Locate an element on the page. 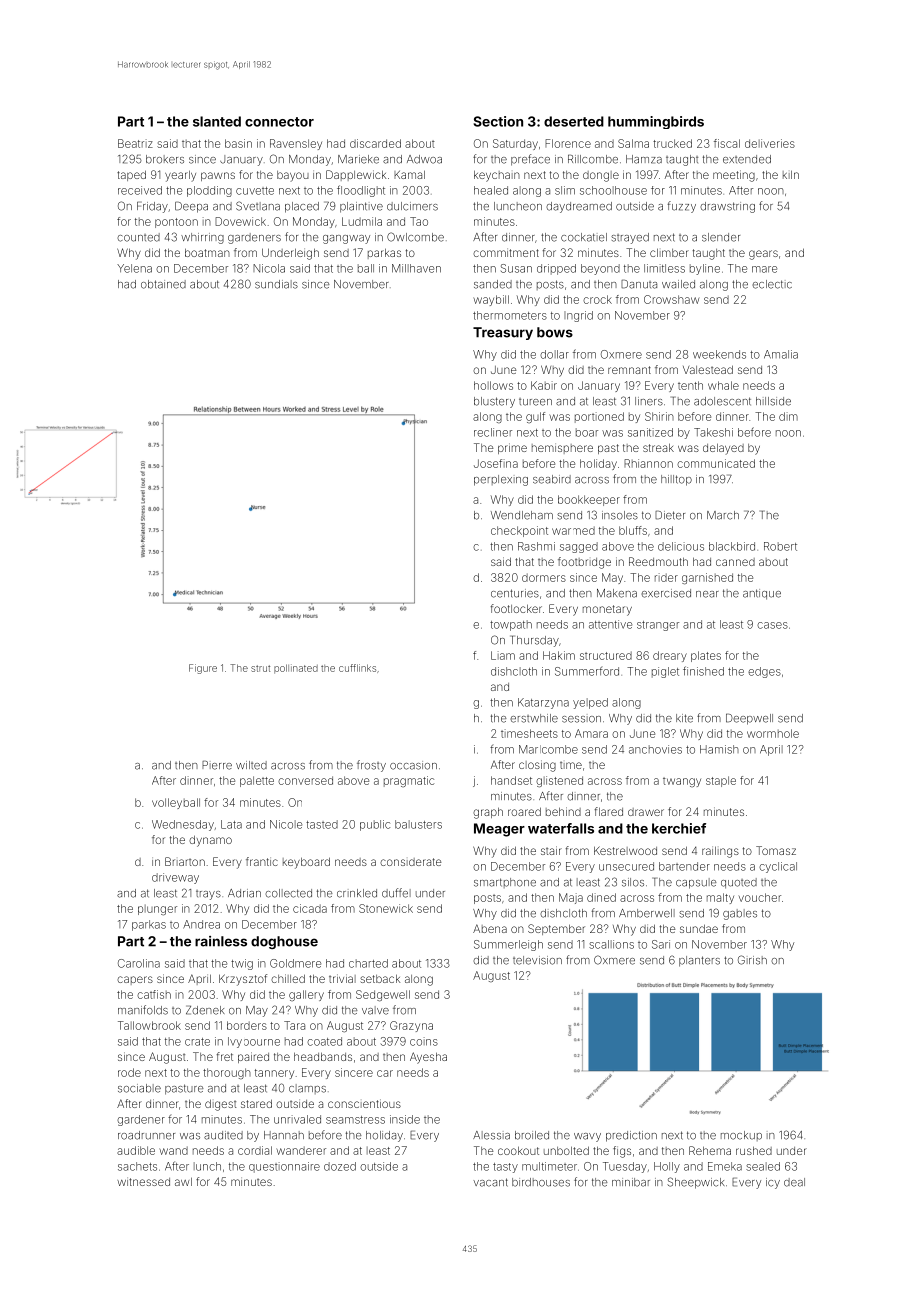 This document has width=924, height=1308. hillside is located at coordinates (773, 401).
